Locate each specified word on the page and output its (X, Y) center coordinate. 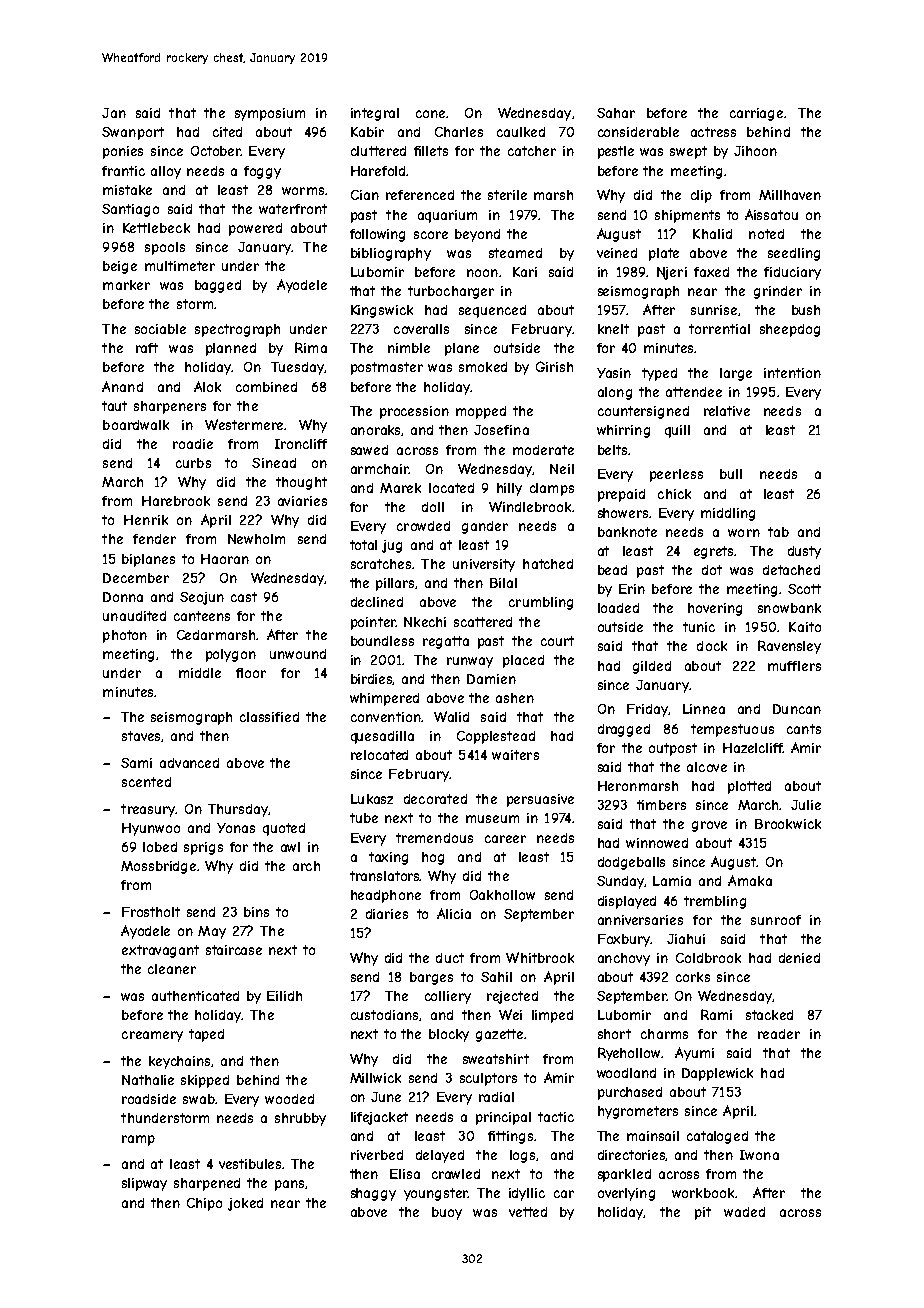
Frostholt (151, 912)
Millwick (375, 1078)
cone (430, 114)
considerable (638, 132)
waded (744, 1212)
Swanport (133, 133)
